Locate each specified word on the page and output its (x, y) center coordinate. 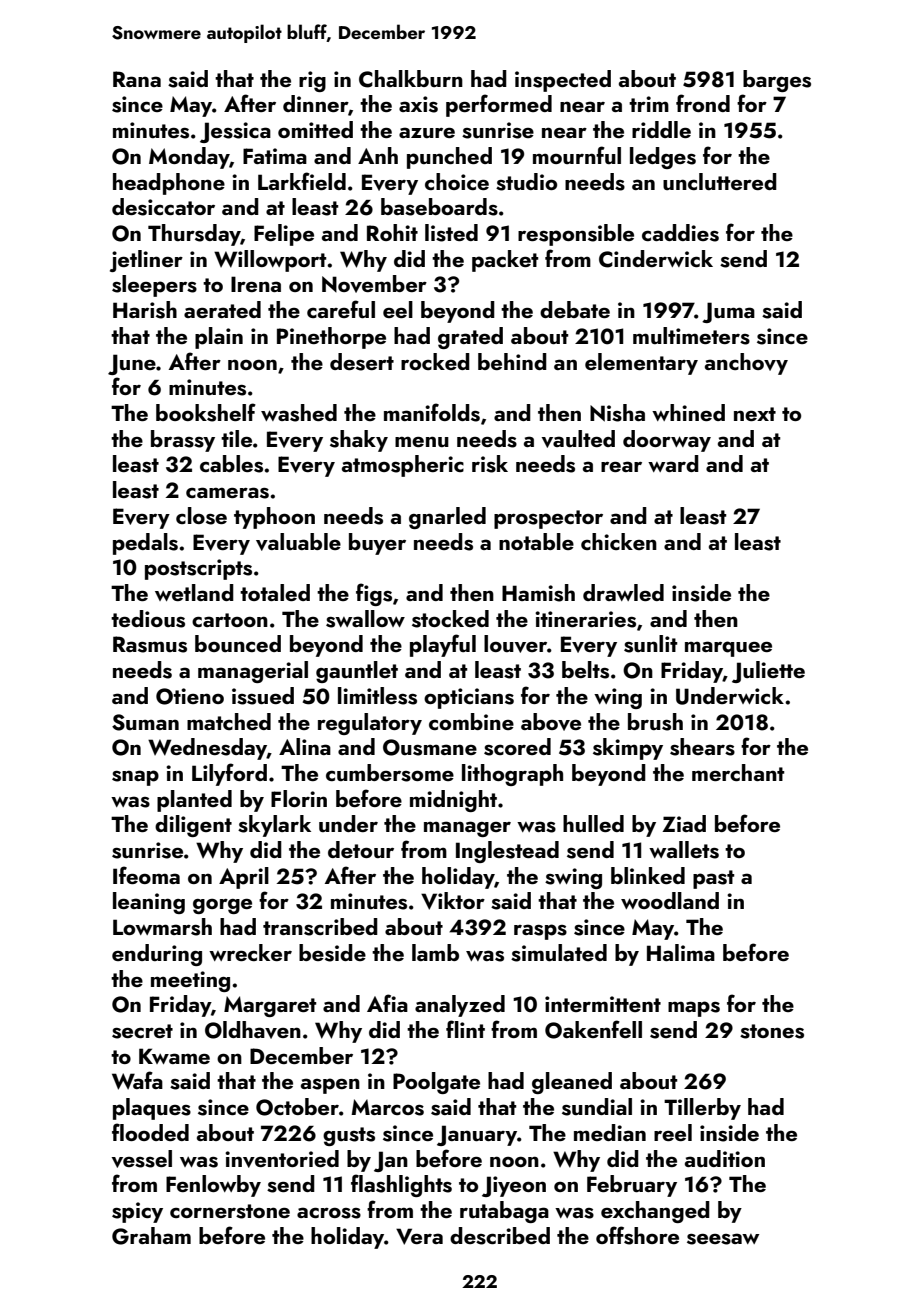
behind (512, 361)
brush (655, 722)
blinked (648, 875)
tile (236, 438)
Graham (151, 1236)
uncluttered (720, 181)
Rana (137, 79)
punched (449, 158)
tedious (148, 619)
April (244, 878)
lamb (435, 952)
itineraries (585, 619)
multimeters (691, 336)
